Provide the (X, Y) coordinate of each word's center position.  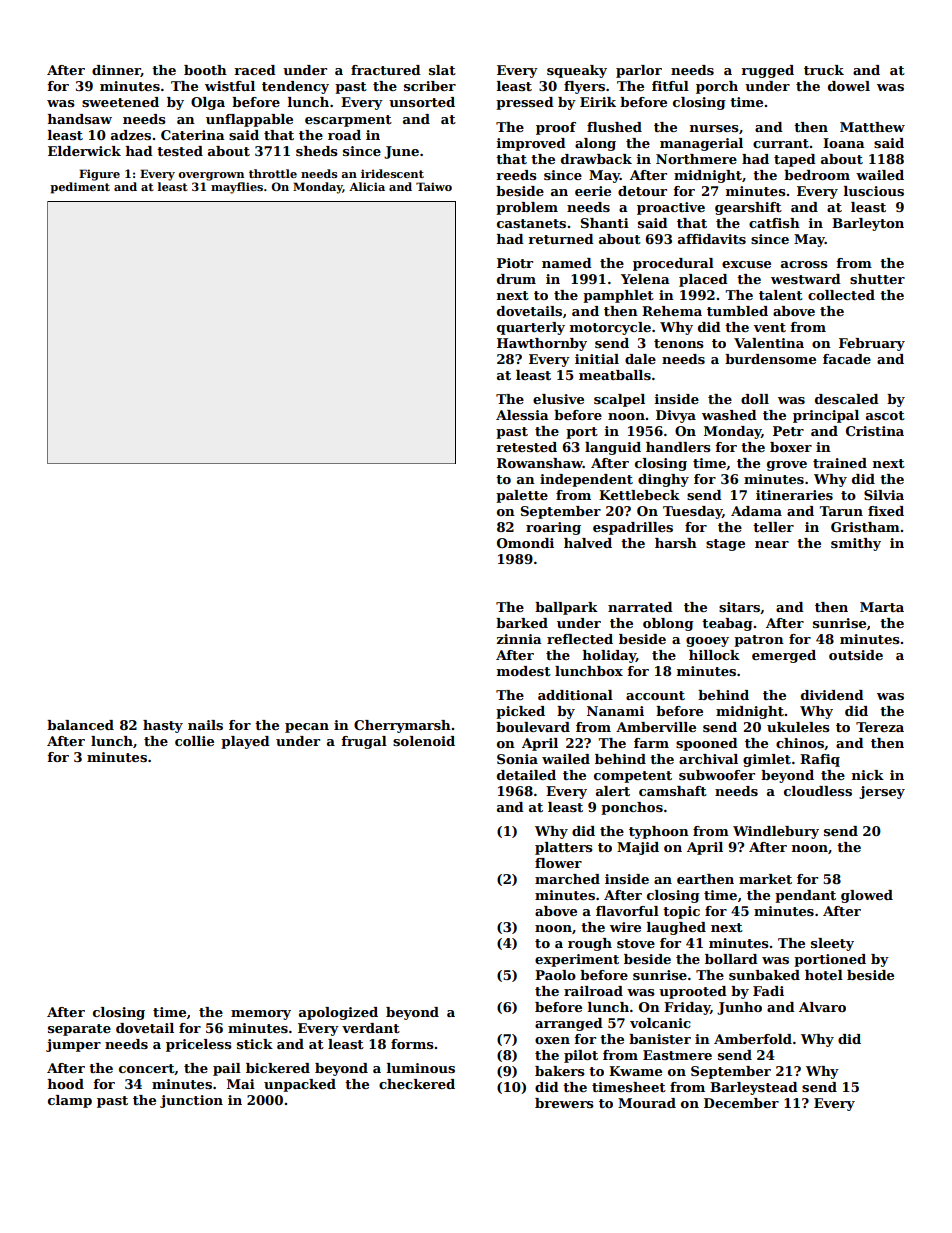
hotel (824, 975)
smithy (856, 544)
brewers (564, 1103)
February (872, 344)
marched (567, 879)
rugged (767, 71)
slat (442, 70)
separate (79, 1030)
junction (191, 1101)
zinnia (519, 639)
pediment (80, 188)
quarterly (531, 328)
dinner (116, 71)
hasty (163, 726)
